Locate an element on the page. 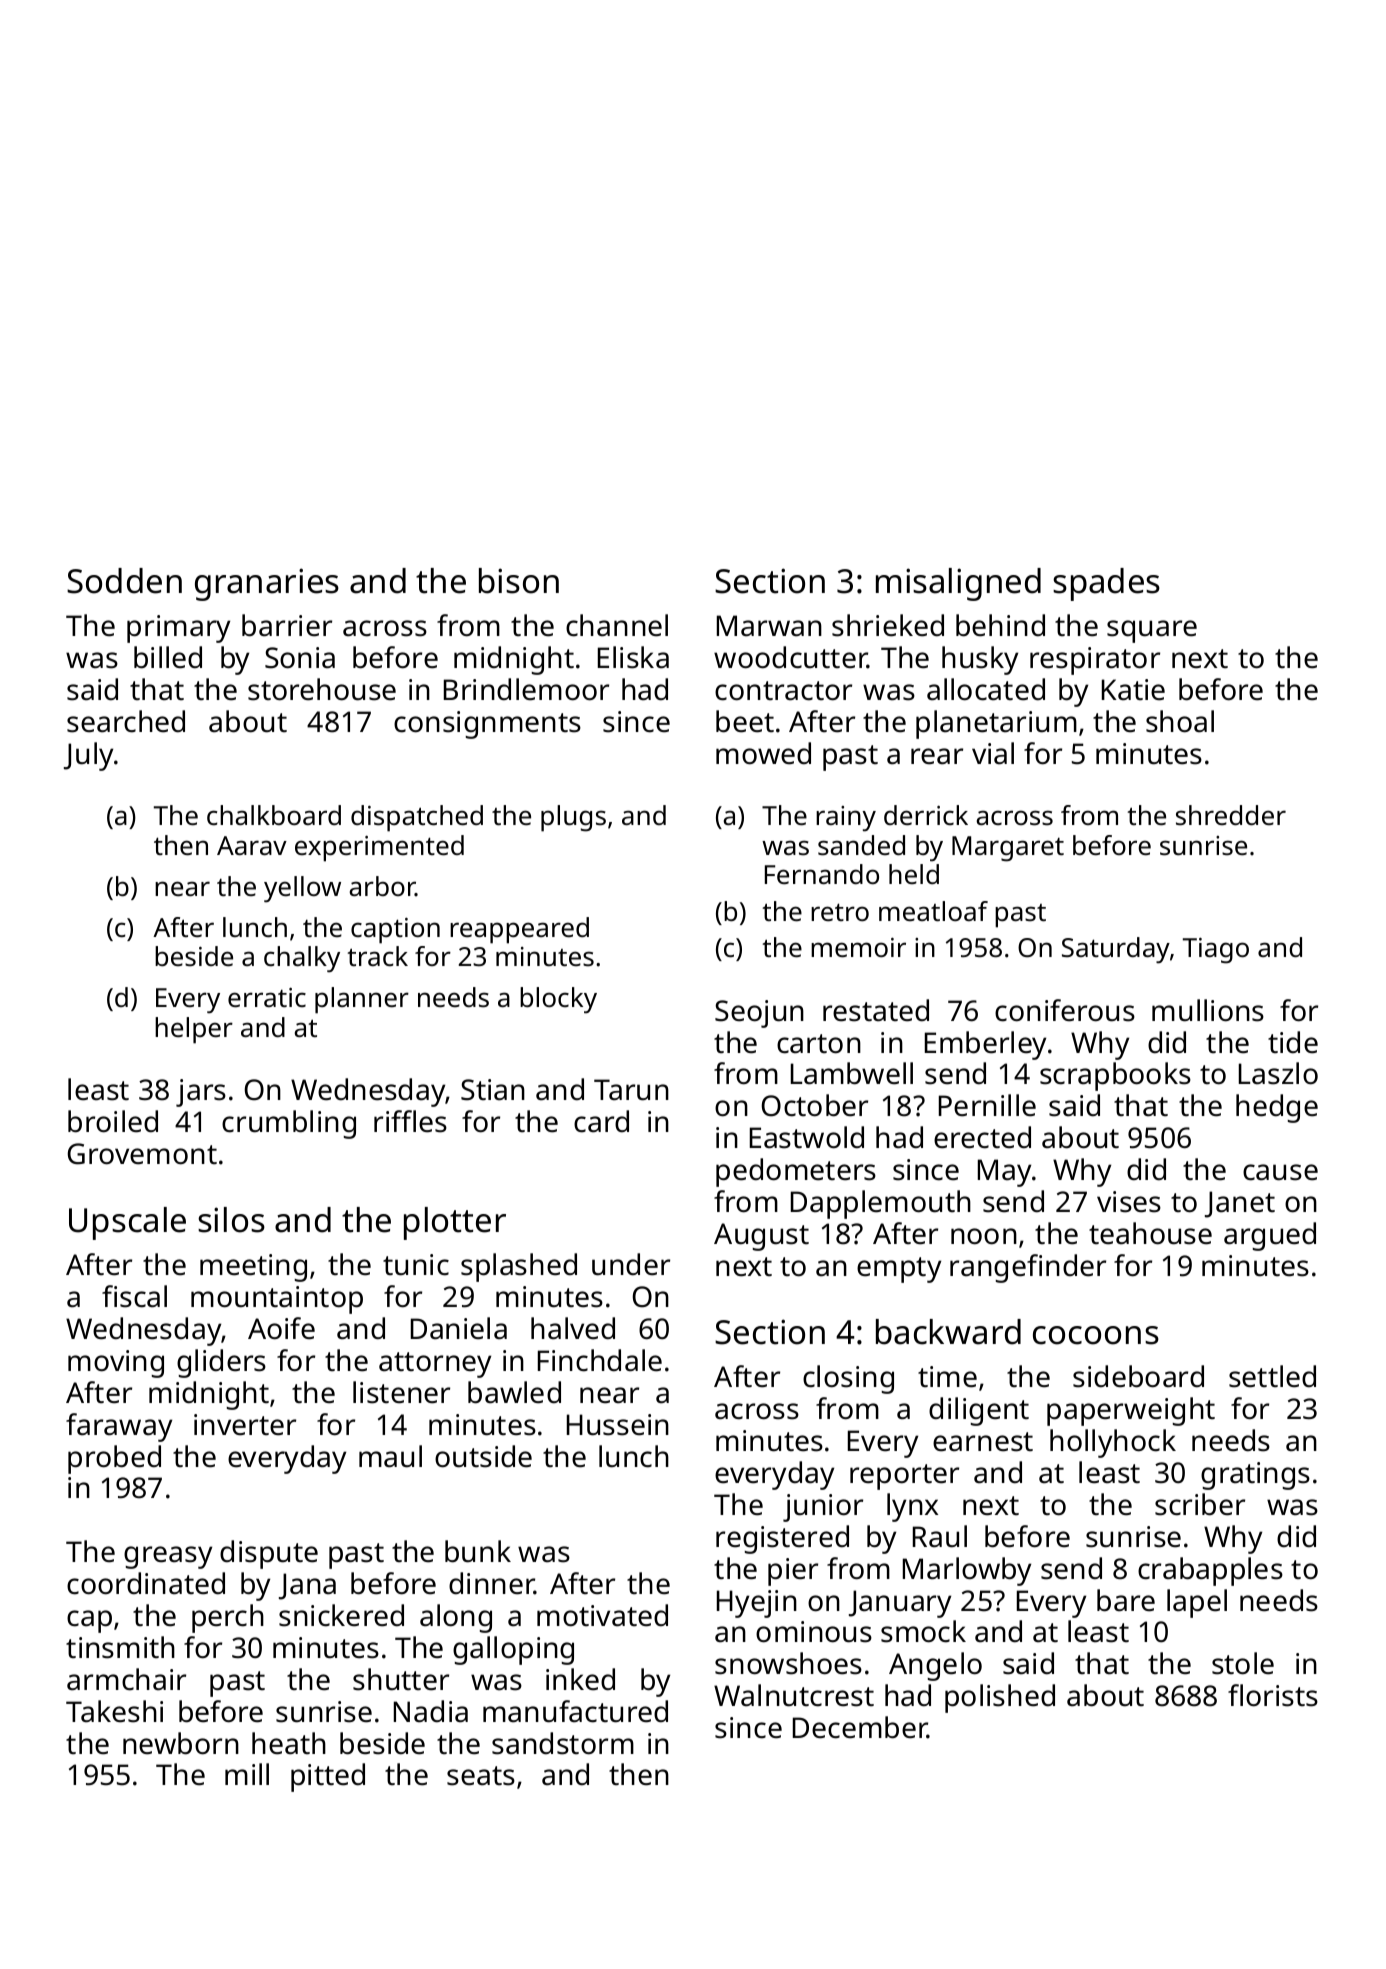 This page has height=1969, width=1386. Eliska is located at coordinates (633, 657).
